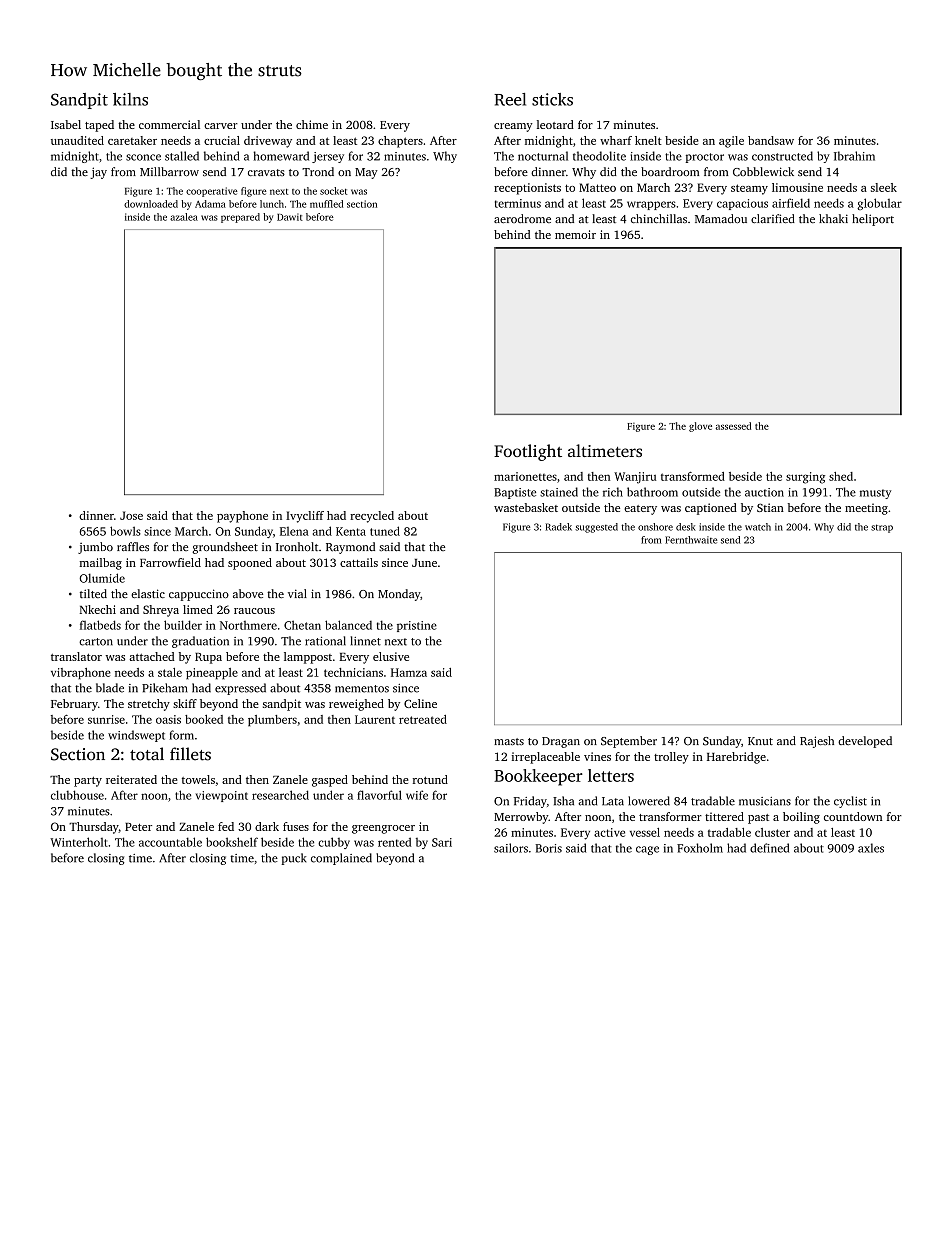 This screenshot has width=952, height=1233. I want to click on marionettes, so click(525, 476).
